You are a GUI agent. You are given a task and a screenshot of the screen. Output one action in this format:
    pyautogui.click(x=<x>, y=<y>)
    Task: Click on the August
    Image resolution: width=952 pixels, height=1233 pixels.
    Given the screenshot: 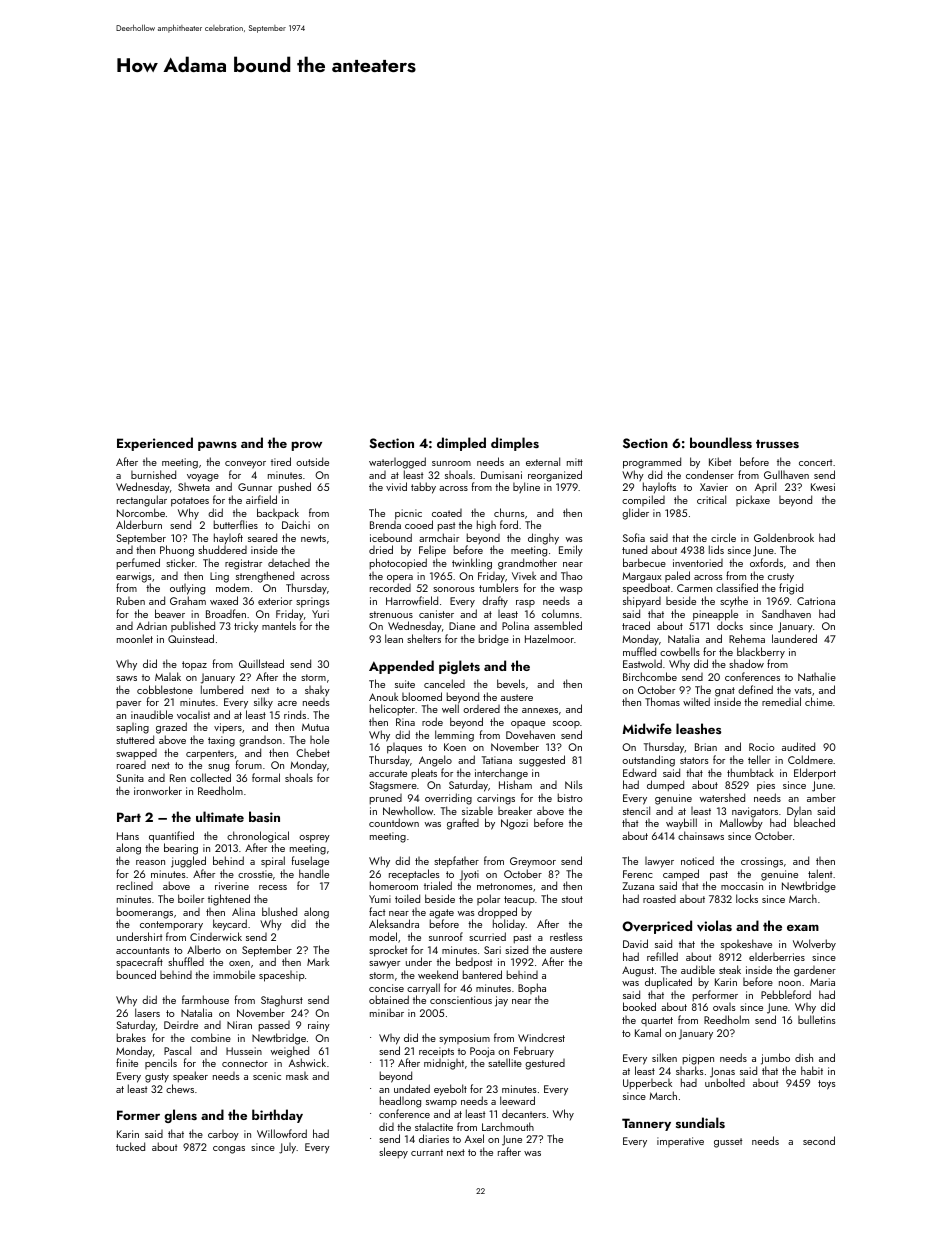 What is the action you would take?
    pyautogui.click(x=638, y=971)
